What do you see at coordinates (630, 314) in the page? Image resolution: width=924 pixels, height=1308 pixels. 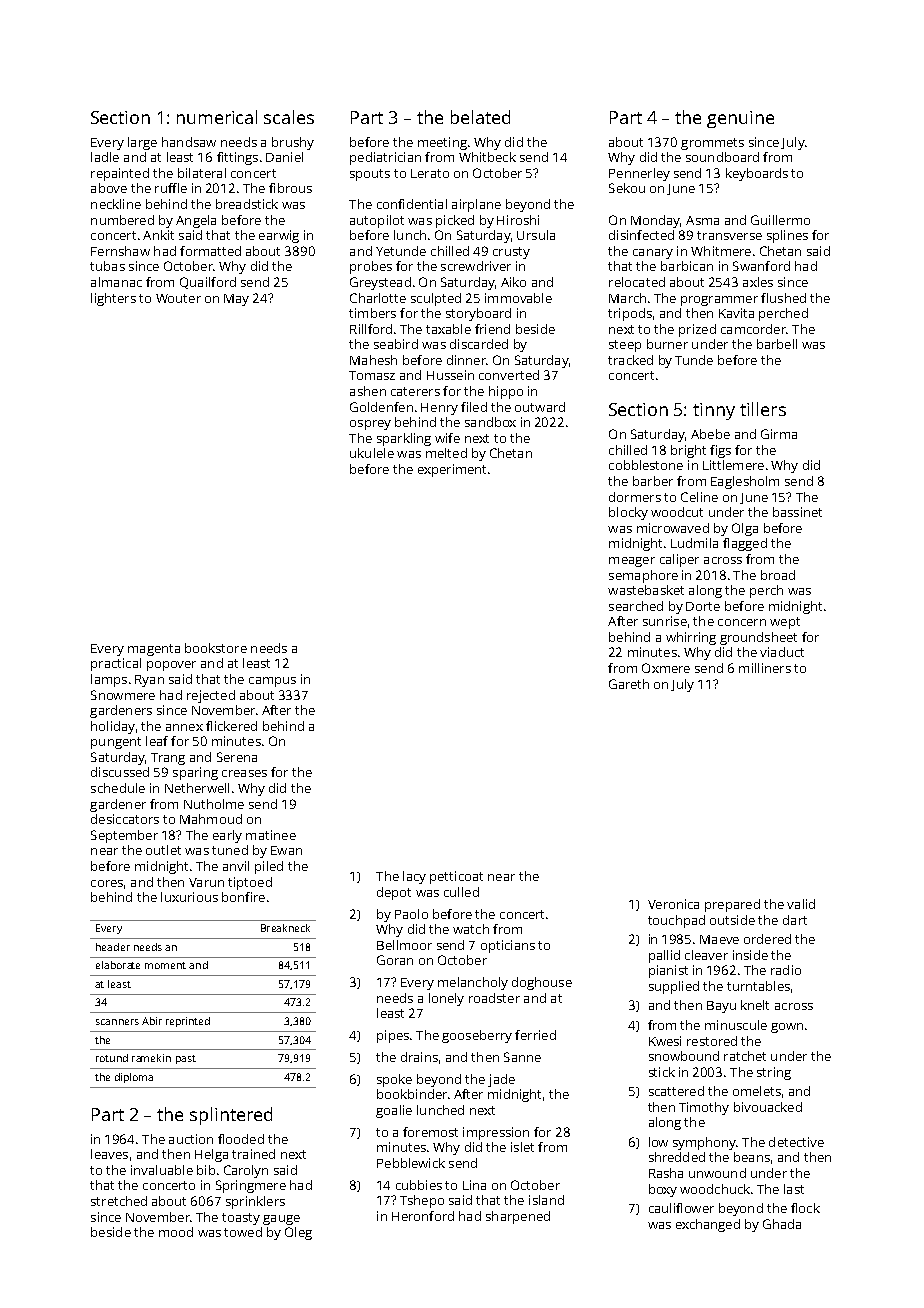 I see `tripods` at bounding box center [630, 314].
